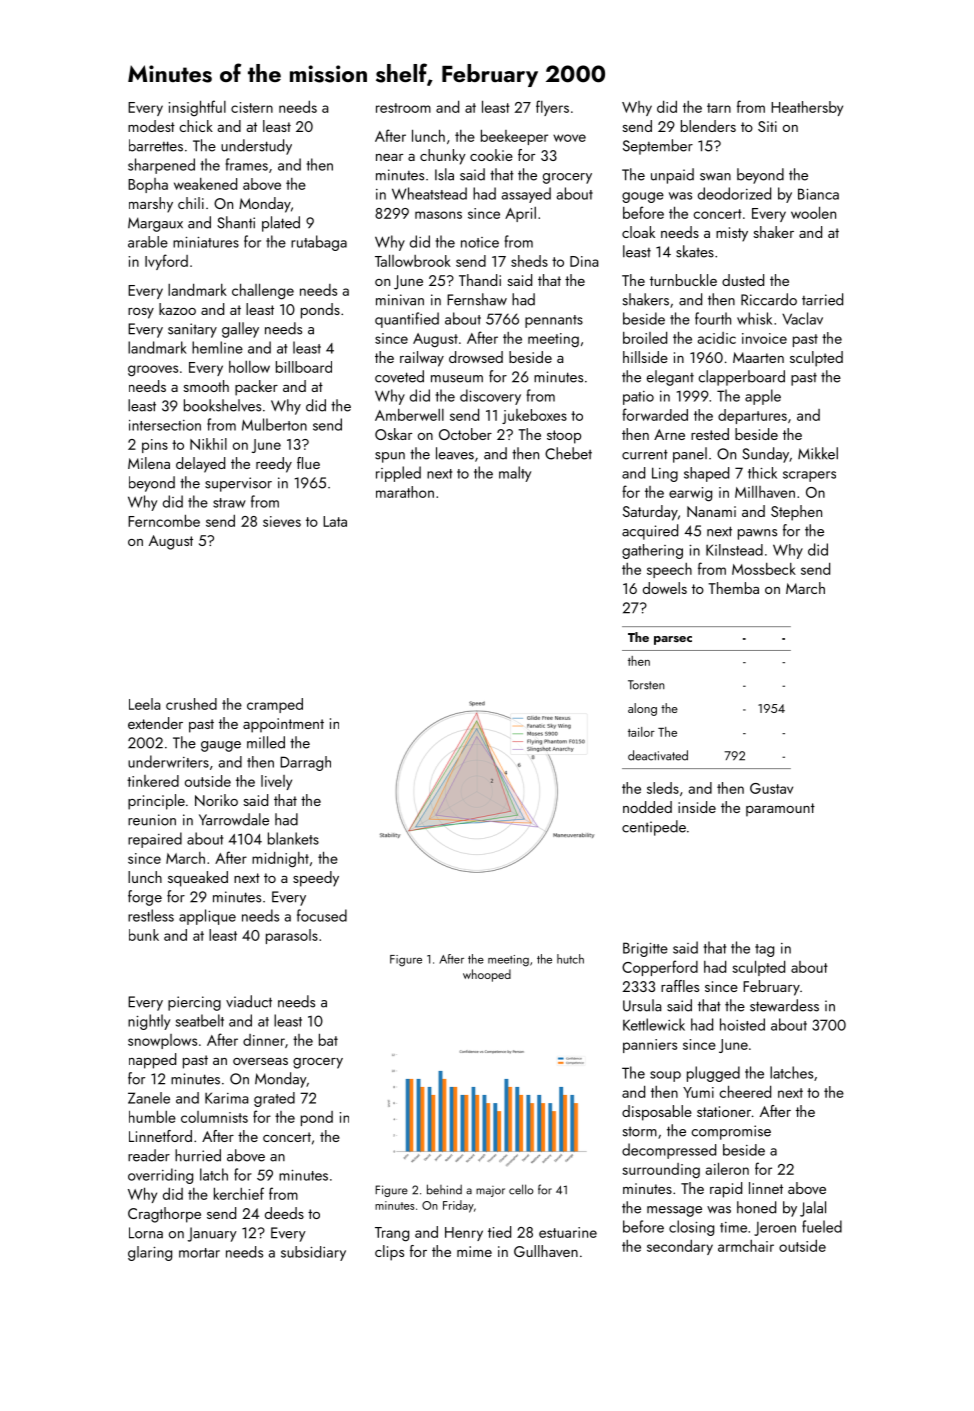  I want to click on Milena, so click(149, 463).
